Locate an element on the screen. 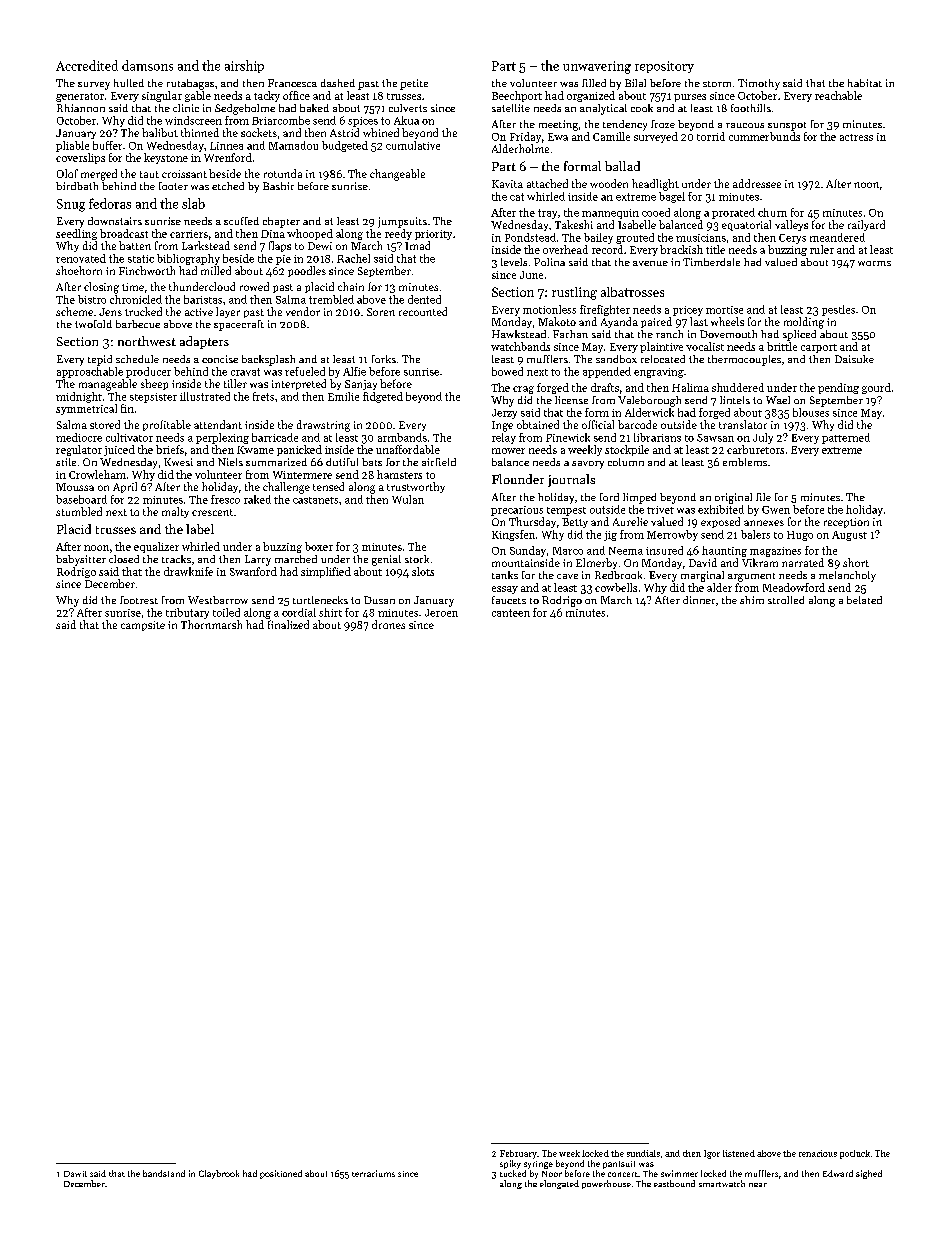 The image size is (952, 1233). campsite is located at coordinates (143, 626).
